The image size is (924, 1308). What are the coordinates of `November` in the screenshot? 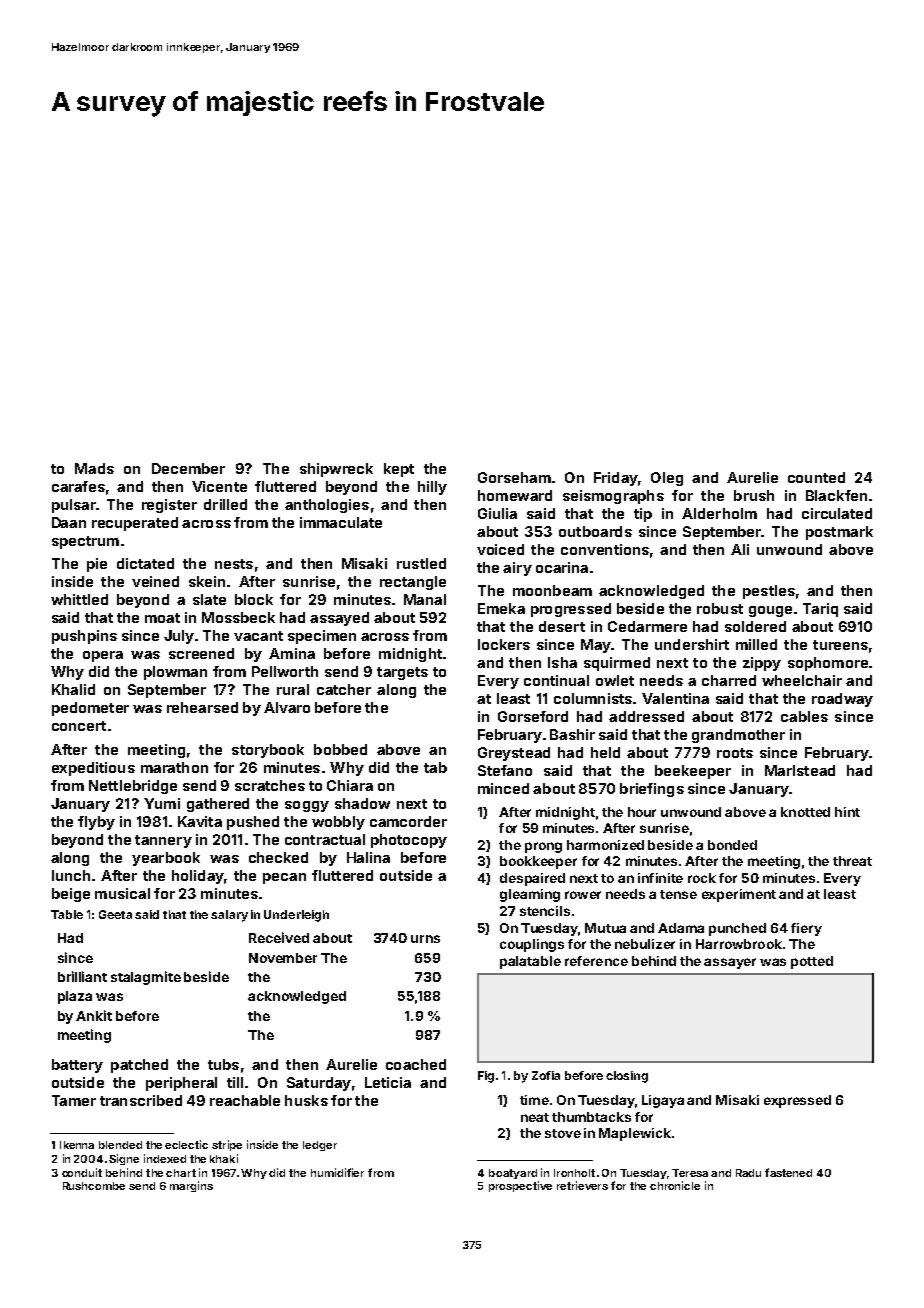 It's located at (283, 958).
